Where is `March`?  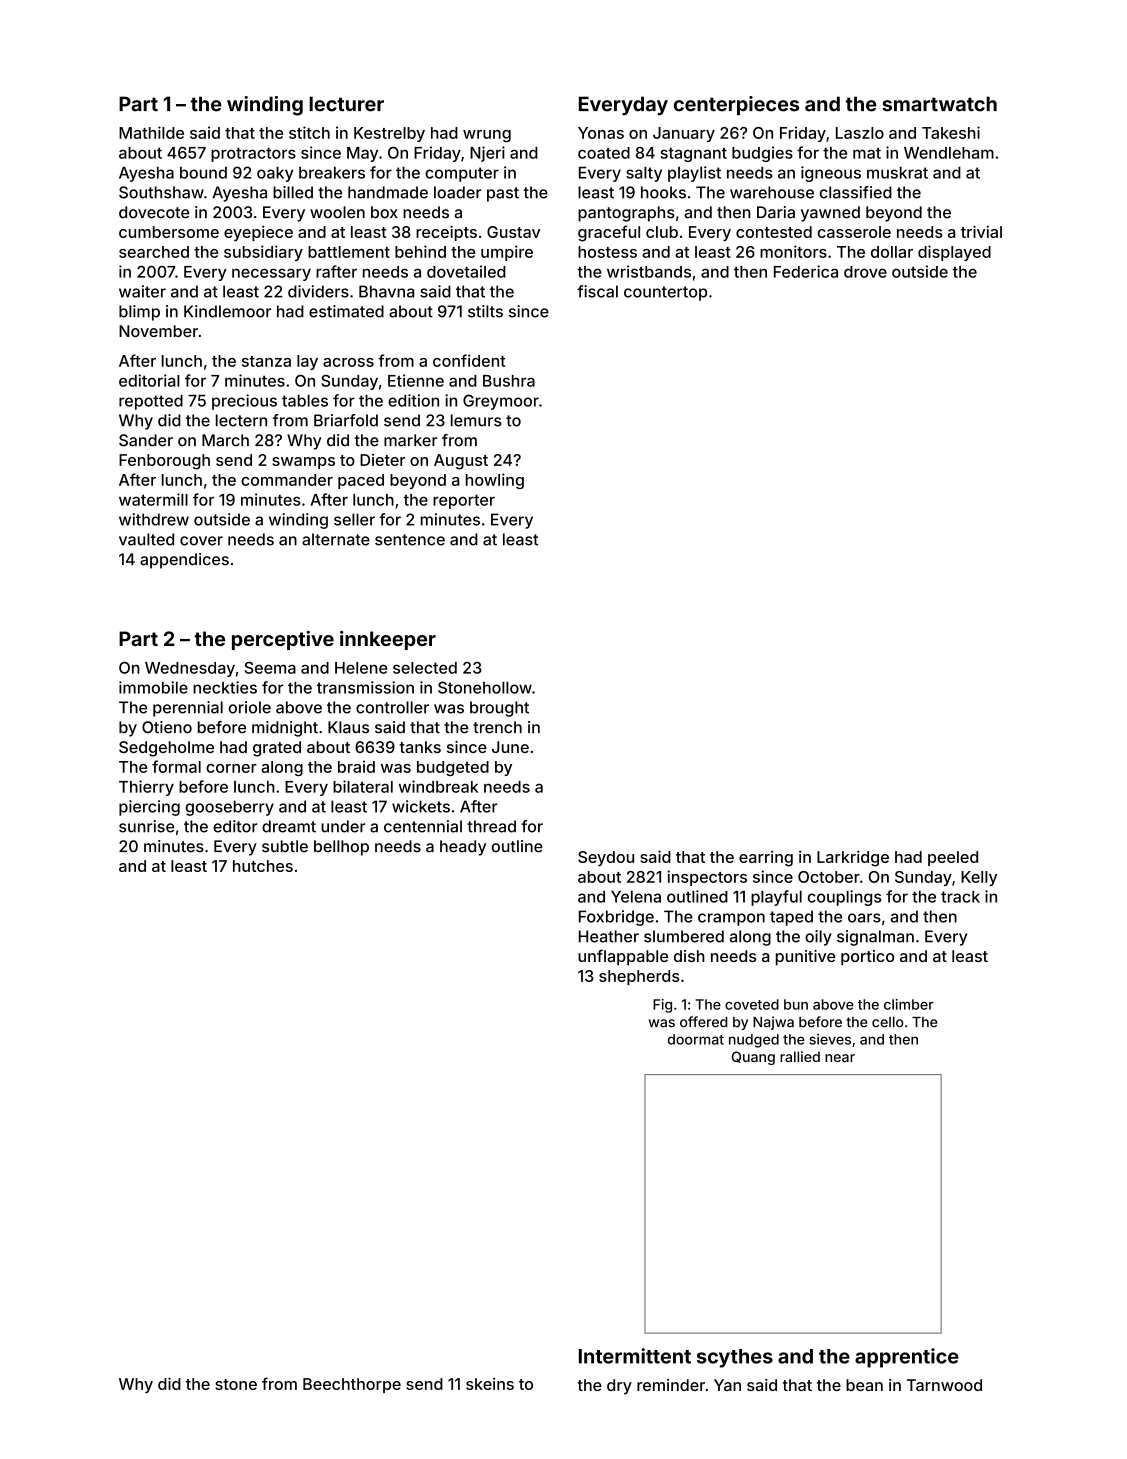 March is located at coordinates (225, 440).
